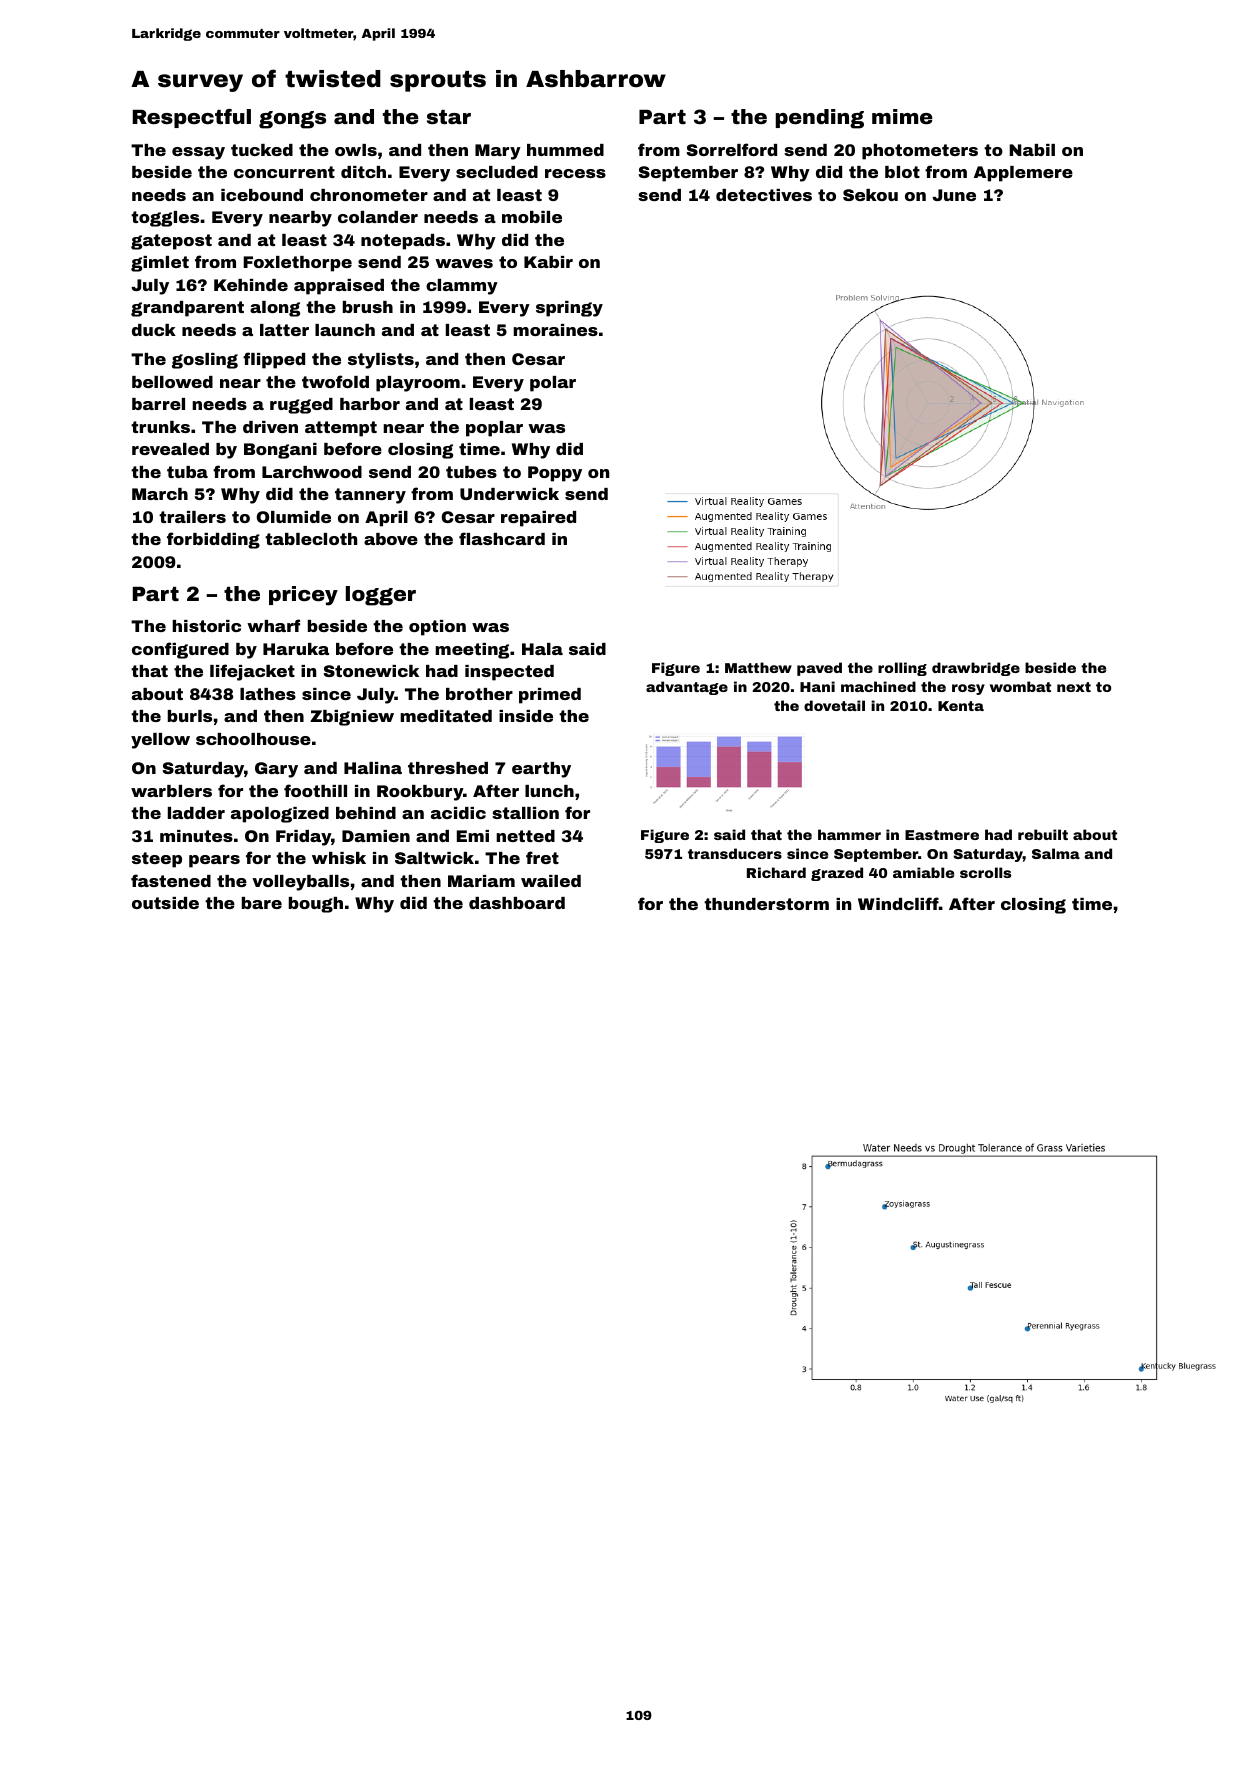  What do you see at coordinates (902, 669) in the image?
I see `rolling` at bounding box center [902, 669].
